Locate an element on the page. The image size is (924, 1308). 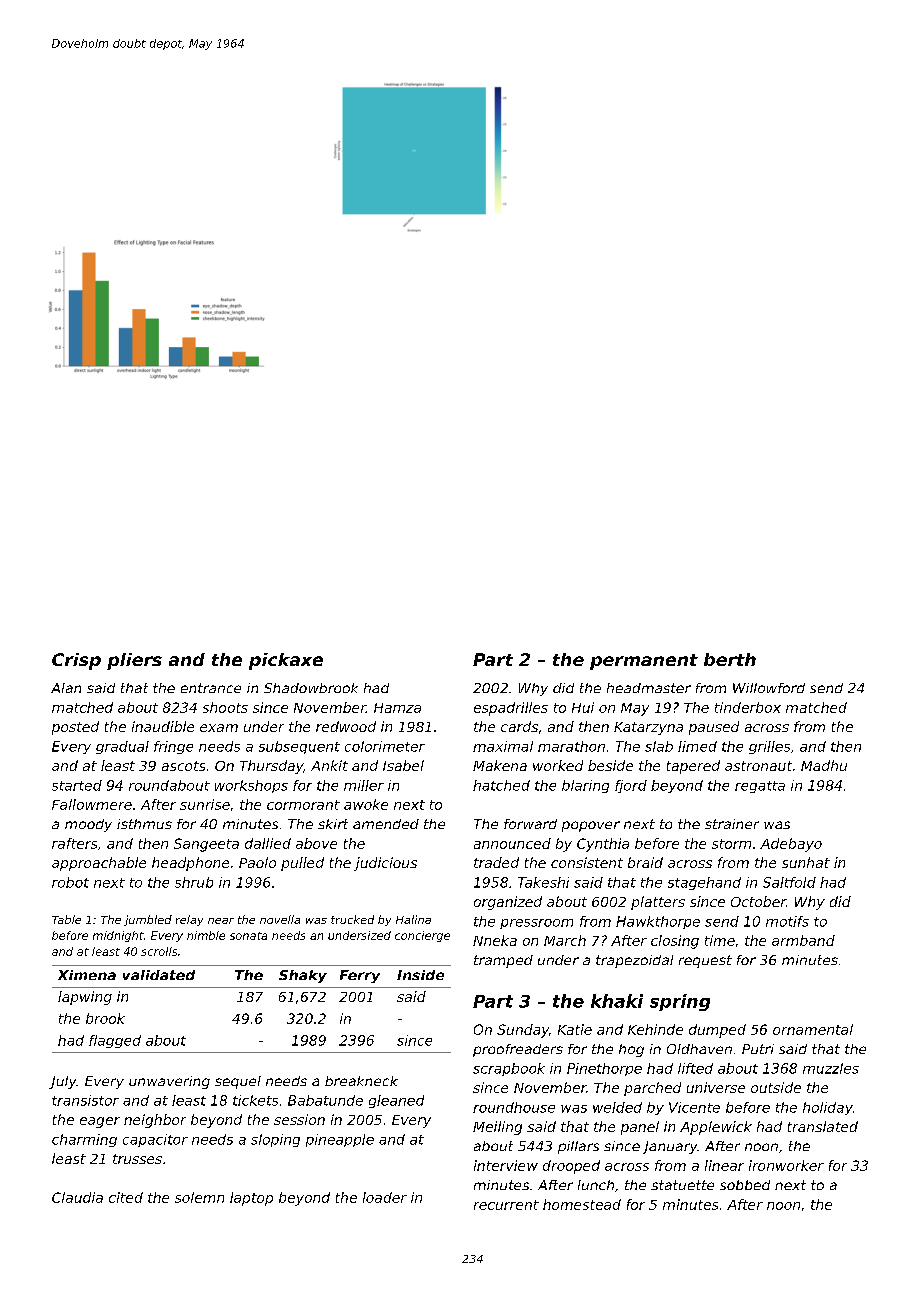
approachable is located at coordinates (99, 864).
